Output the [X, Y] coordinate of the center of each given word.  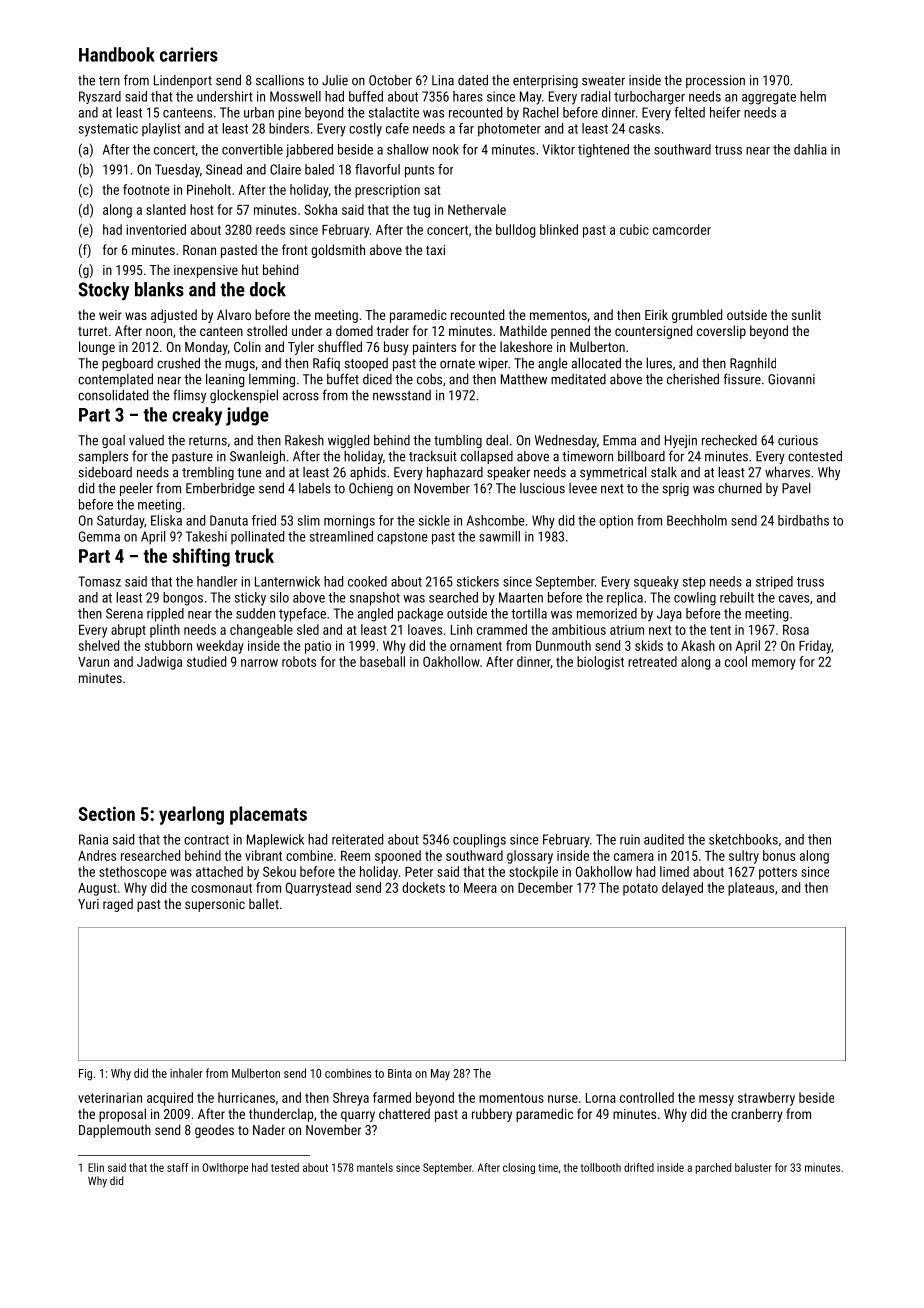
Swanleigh [257, 457]
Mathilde [523, 330]
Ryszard [100, 97]
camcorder [682, 229]
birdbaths [803, 520]
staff [177, 1167]
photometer [509, 130]
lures [659, 363]
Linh [461, 629]
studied [206, 661]
